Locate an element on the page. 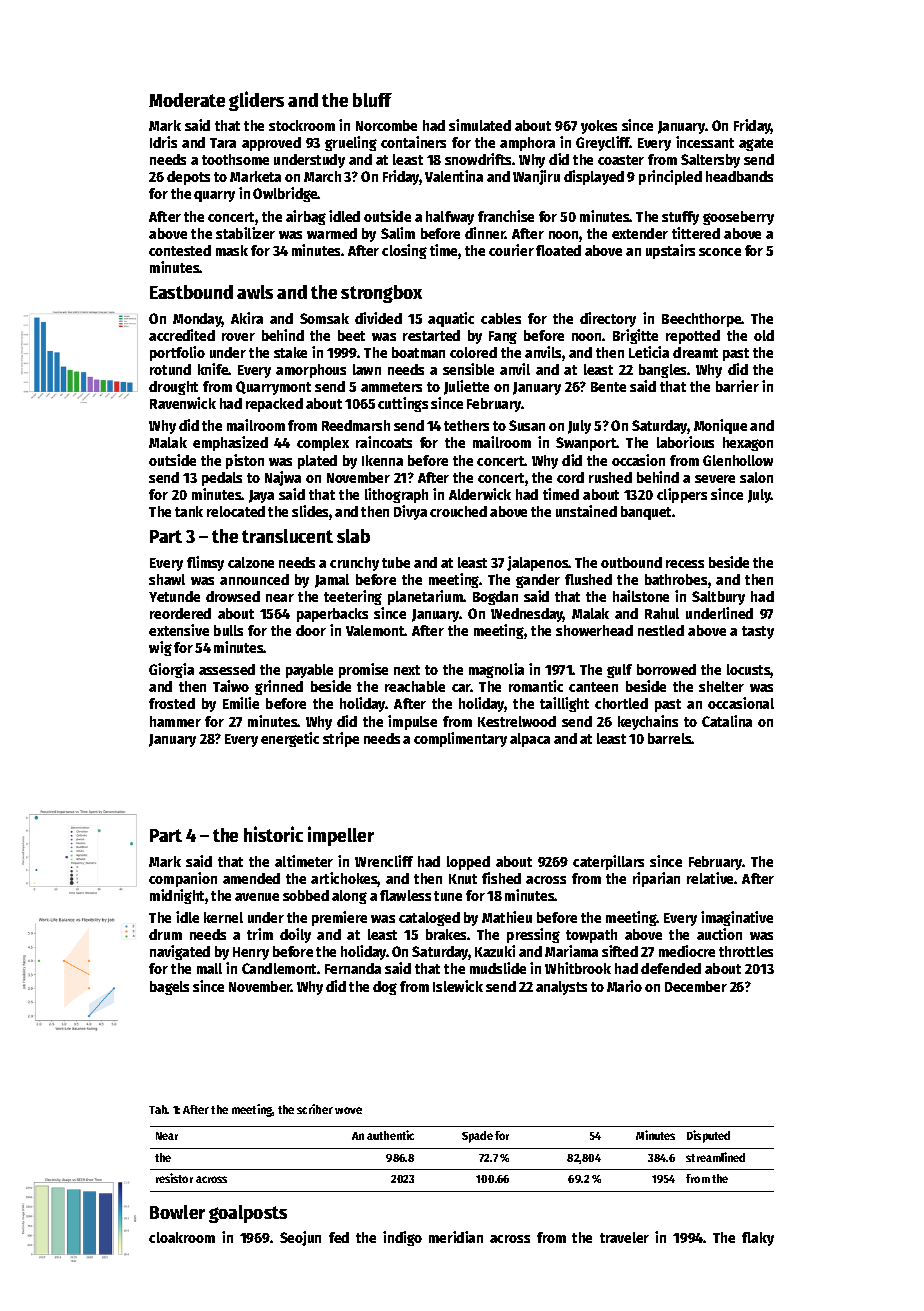 This document has width=924, height=1311. slab is located at coordinates (353, 536).
